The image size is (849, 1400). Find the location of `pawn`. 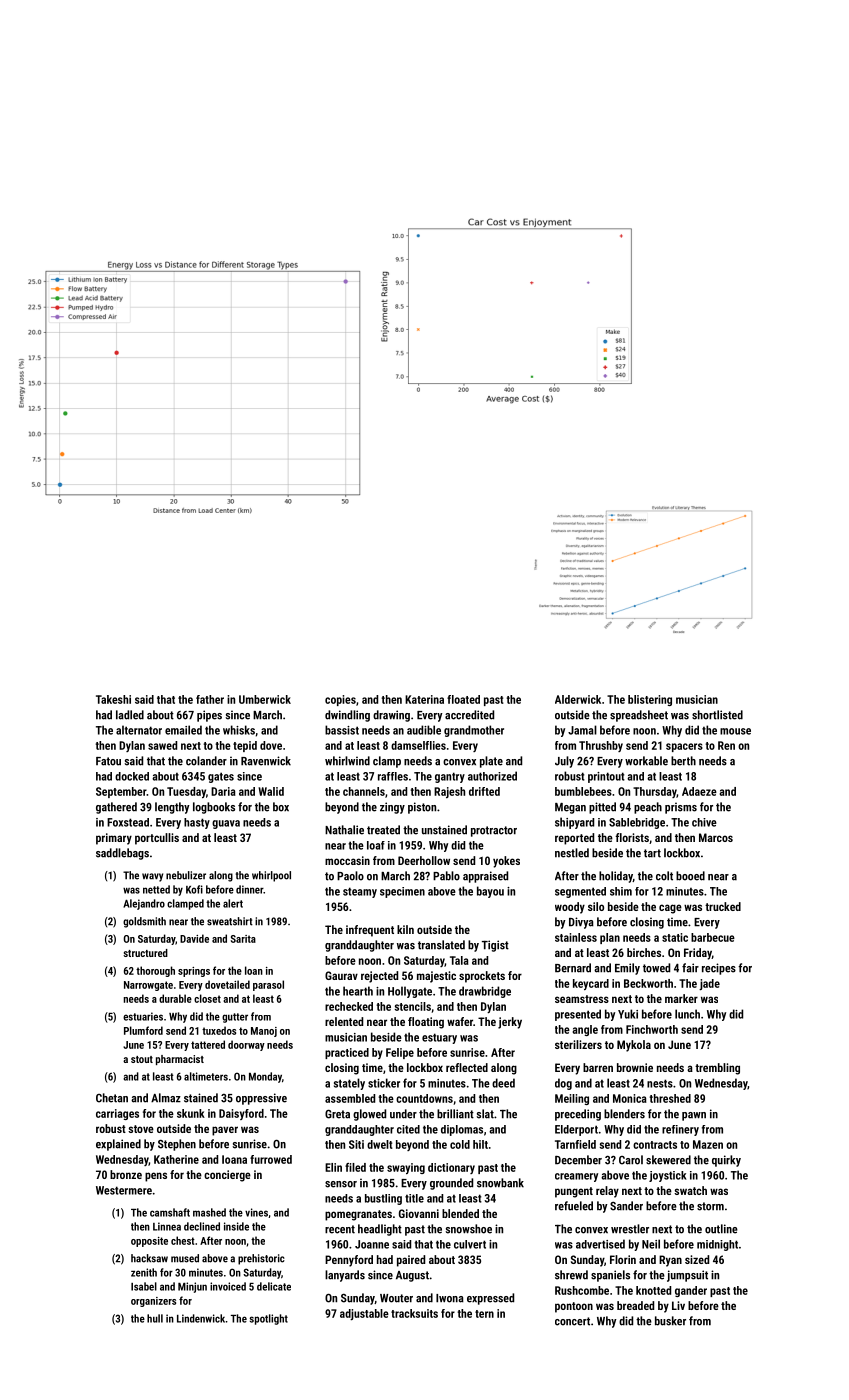

pawn is located at coordinates (694, 1116).
